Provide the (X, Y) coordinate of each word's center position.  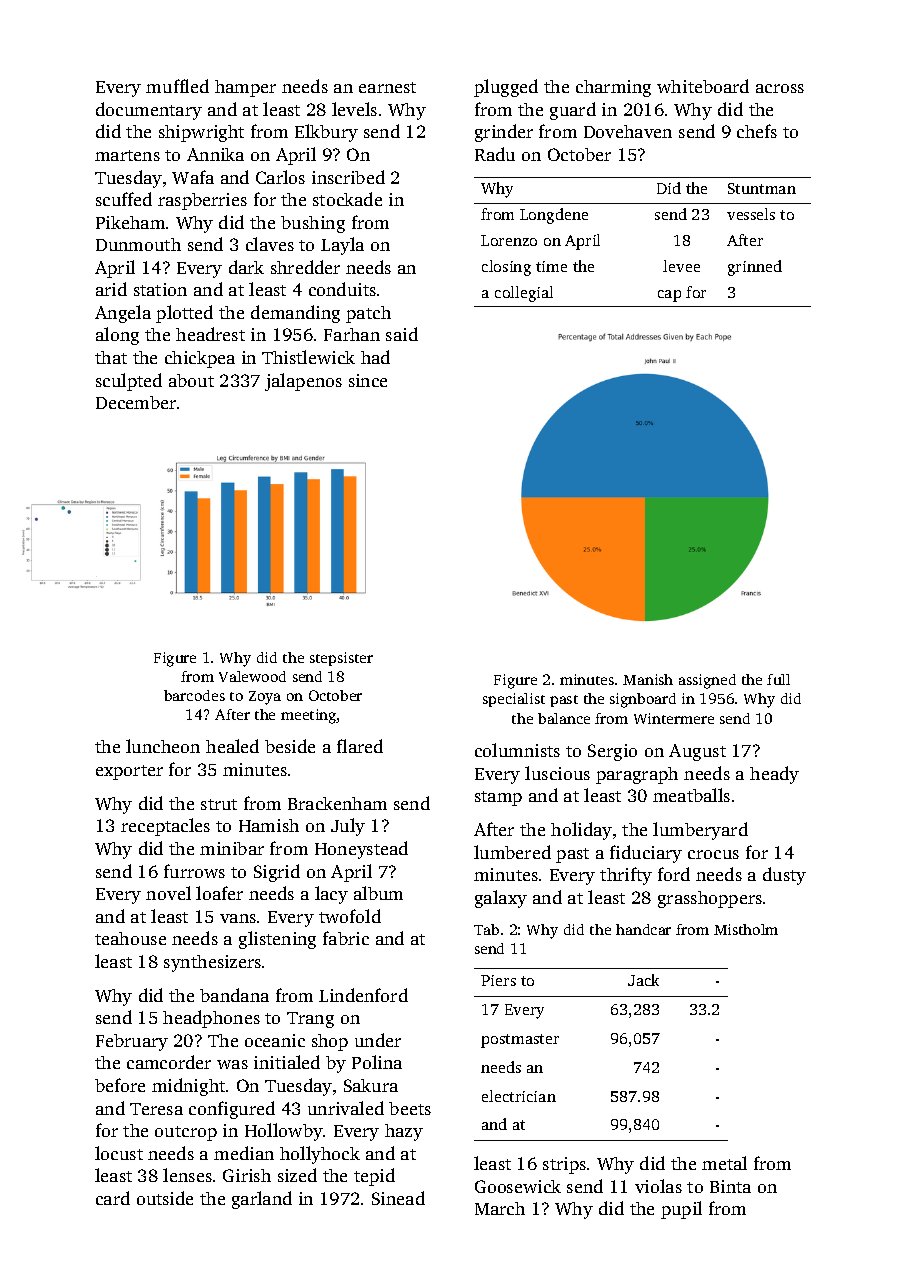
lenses (187, 1175)
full (778, 679)
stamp (498, 798)
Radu (495, 154)
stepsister (341, 659)
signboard (643, 700)
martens (127, 155)
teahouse (130, 938)
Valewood (252, 676)
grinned (755, 268)
